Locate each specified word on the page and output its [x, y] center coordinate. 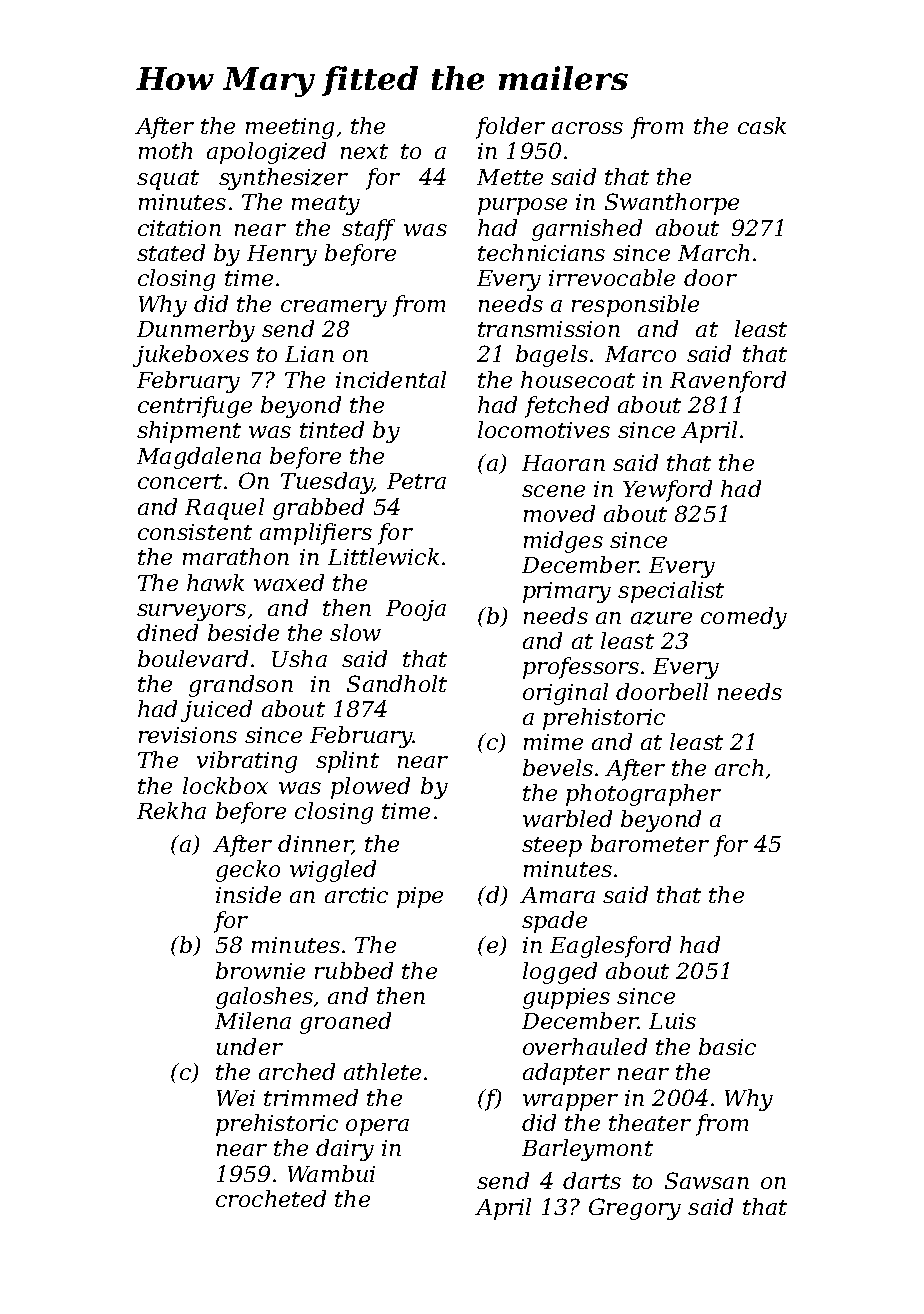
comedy [744, 618]
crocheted [271, 1198]
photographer [643, 795]
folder [510, 128]
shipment [189, 432]
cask [762, 125]
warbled [567, 818]
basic [727, 1046]
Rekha [171, 810]
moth [165, 150]
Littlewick [383, 556]
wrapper [570, 1102]
